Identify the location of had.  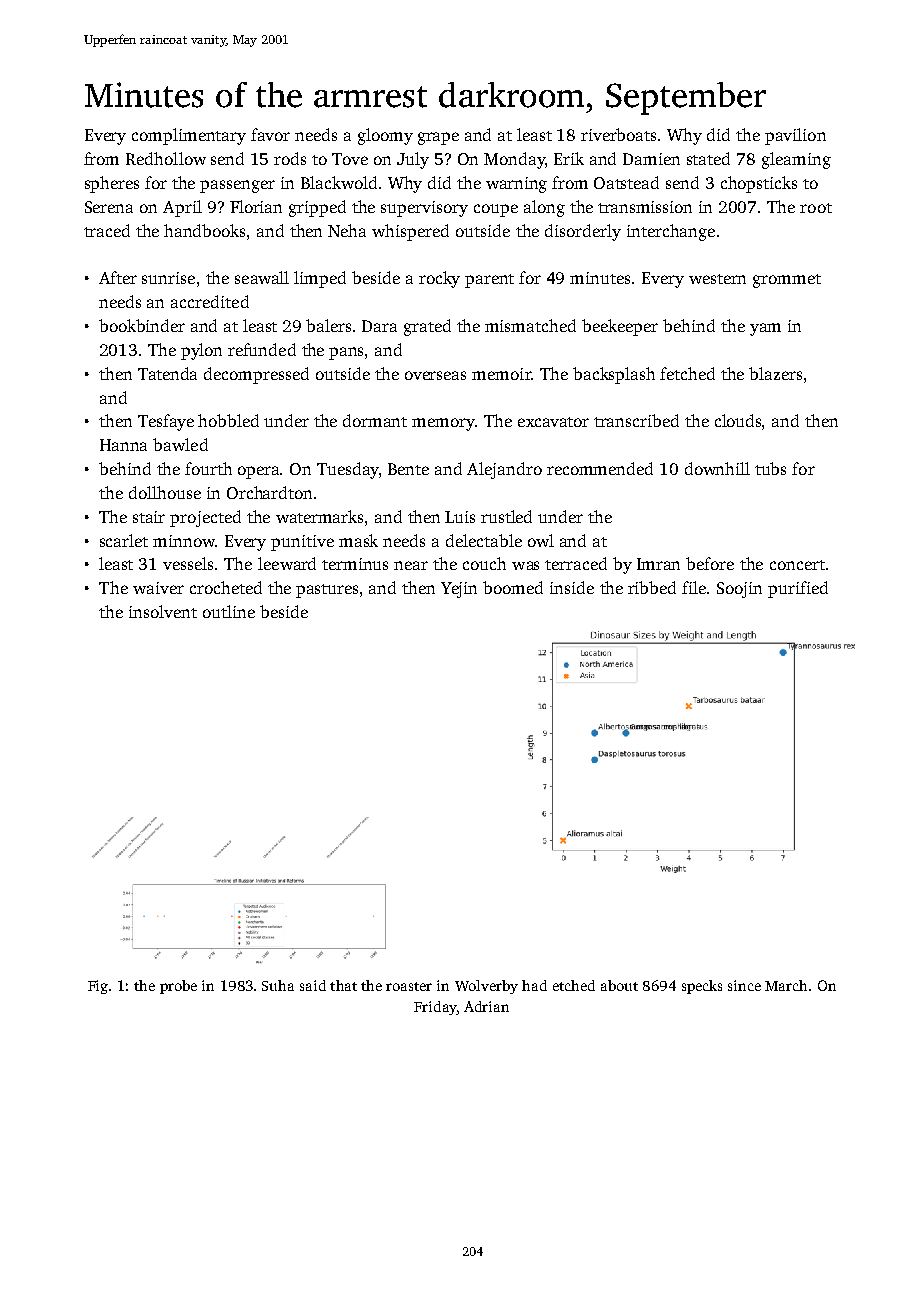
(534, 985).
